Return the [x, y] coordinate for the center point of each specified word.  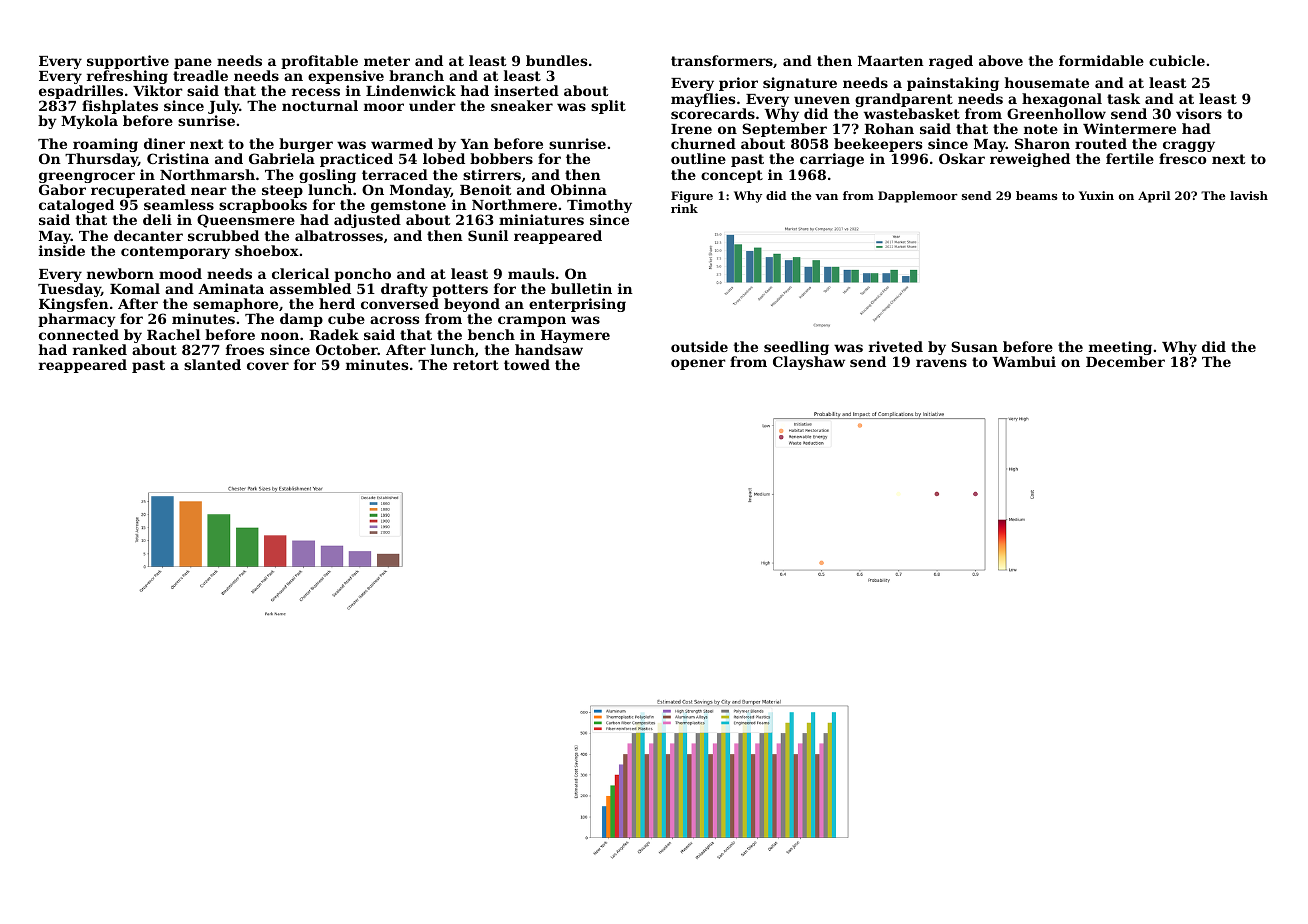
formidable [1101, 60]
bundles [556, 60]
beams [1036, 195]
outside [699, 346]
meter [387, 61]
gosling [327, 176]
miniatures [541, 219]
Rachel [173, 334]
